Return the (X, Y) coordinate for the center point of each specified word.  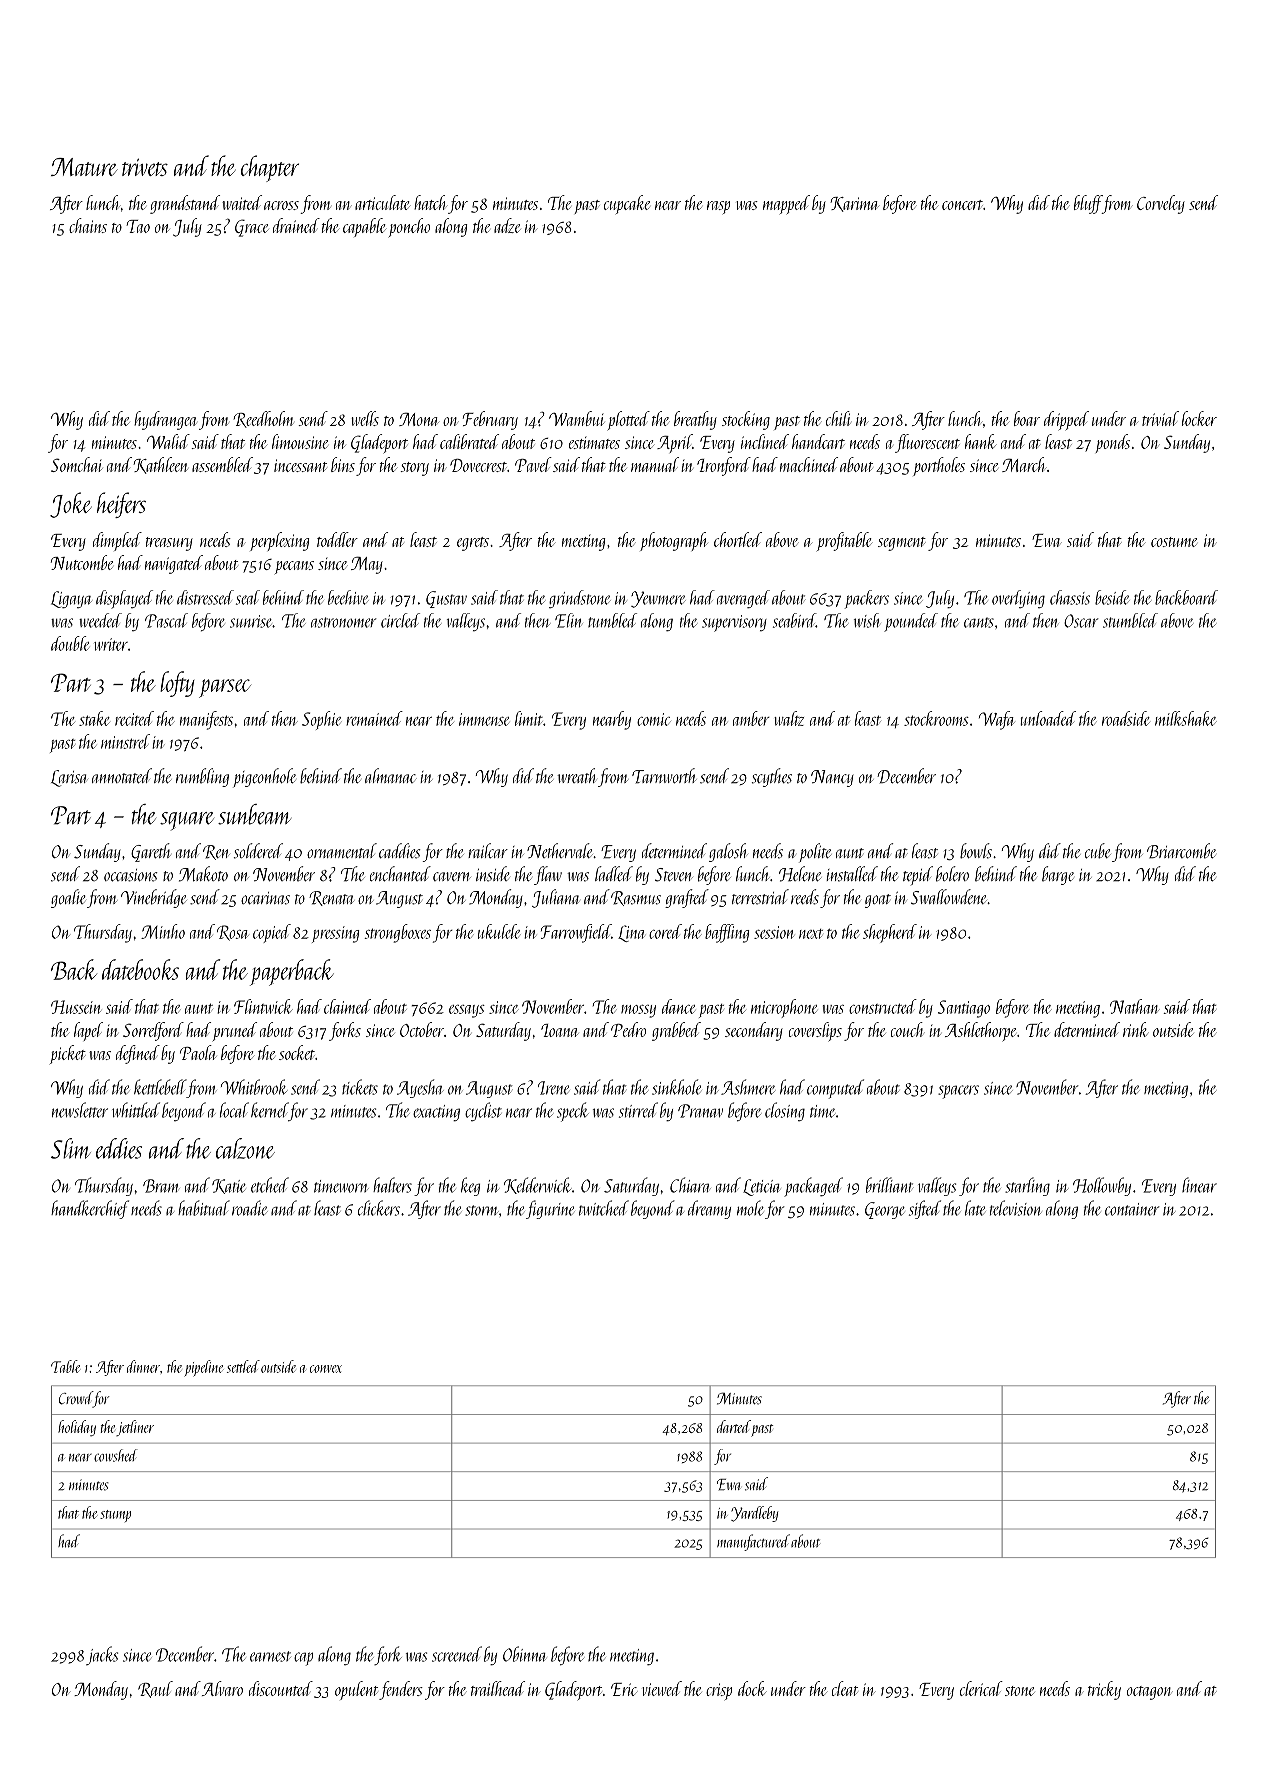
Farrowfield (576, 933)
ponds (1113, 443)
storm (482, 1210)
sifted (925, 1209)
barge (1058, 875)
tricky (1104, 1690)
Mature (84, 167)
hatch (430, 202)
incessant (300, 465)
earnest (270, 1656)
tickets (360, 1087)
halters (392, 1185)
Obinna (524, 1654)
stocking (746, 420)
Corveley (1161, 204)
